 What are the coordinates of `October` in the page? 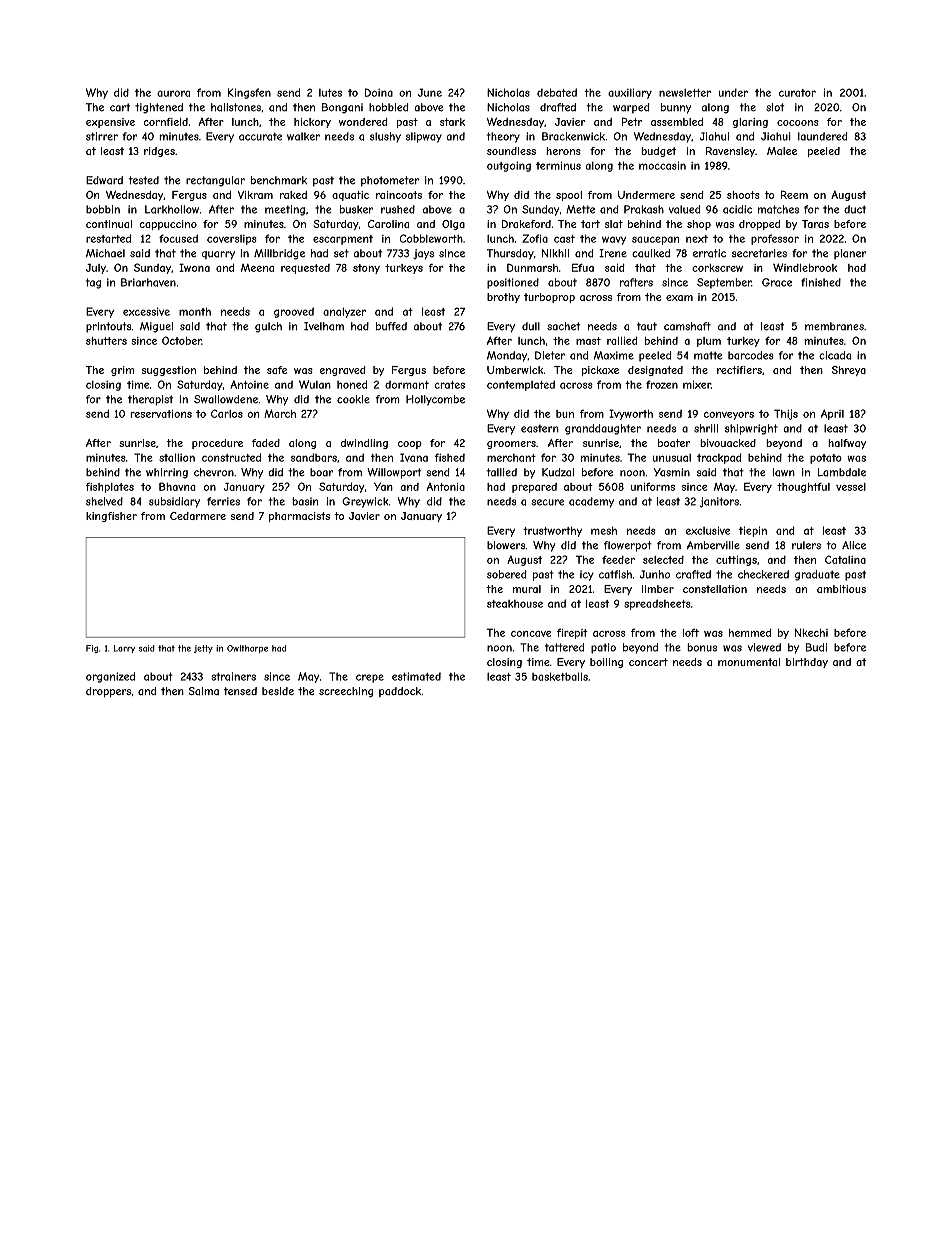 It's located at (182, 340).
